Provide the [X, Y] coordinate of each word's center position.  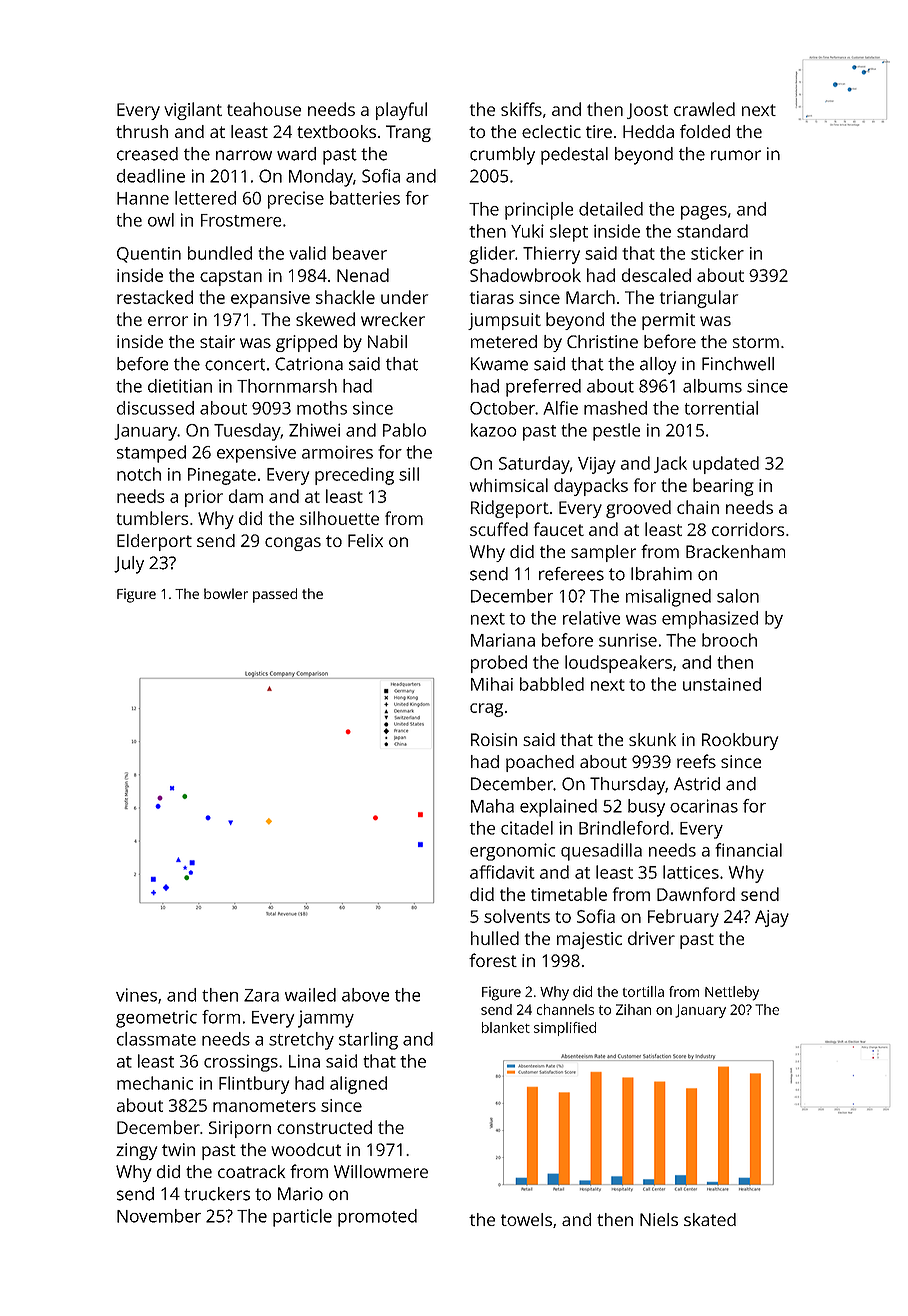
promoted [377, 1218]
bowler [226, 593]
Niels [659, 1219]
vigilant [193, 111]
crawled [704, 109]
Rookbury [740, 741]
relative [591, 618]
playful [401, 111]
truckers [217, 1194]
